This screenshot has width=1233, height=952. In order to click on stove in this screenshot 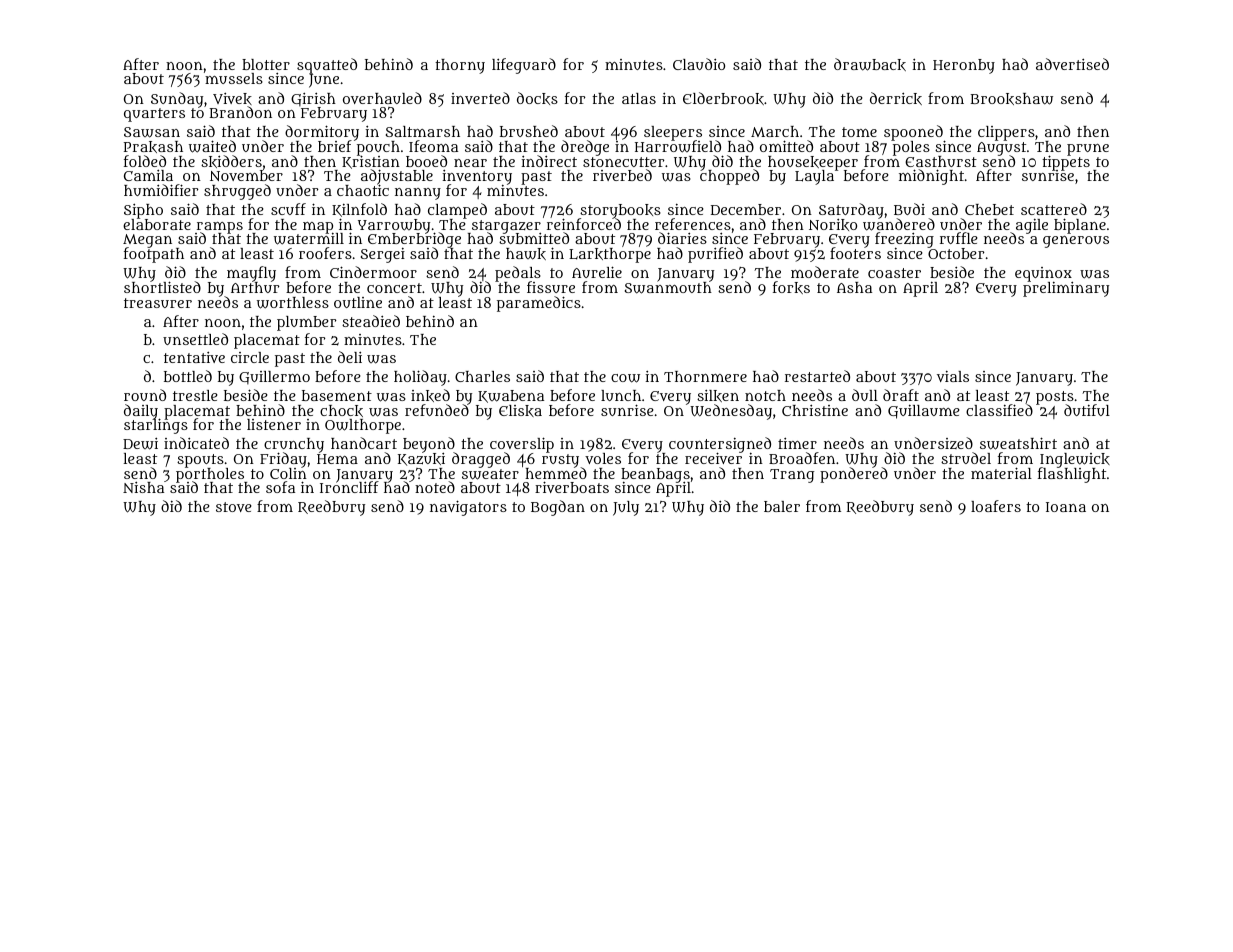, I will do `click(234, 507)`.
